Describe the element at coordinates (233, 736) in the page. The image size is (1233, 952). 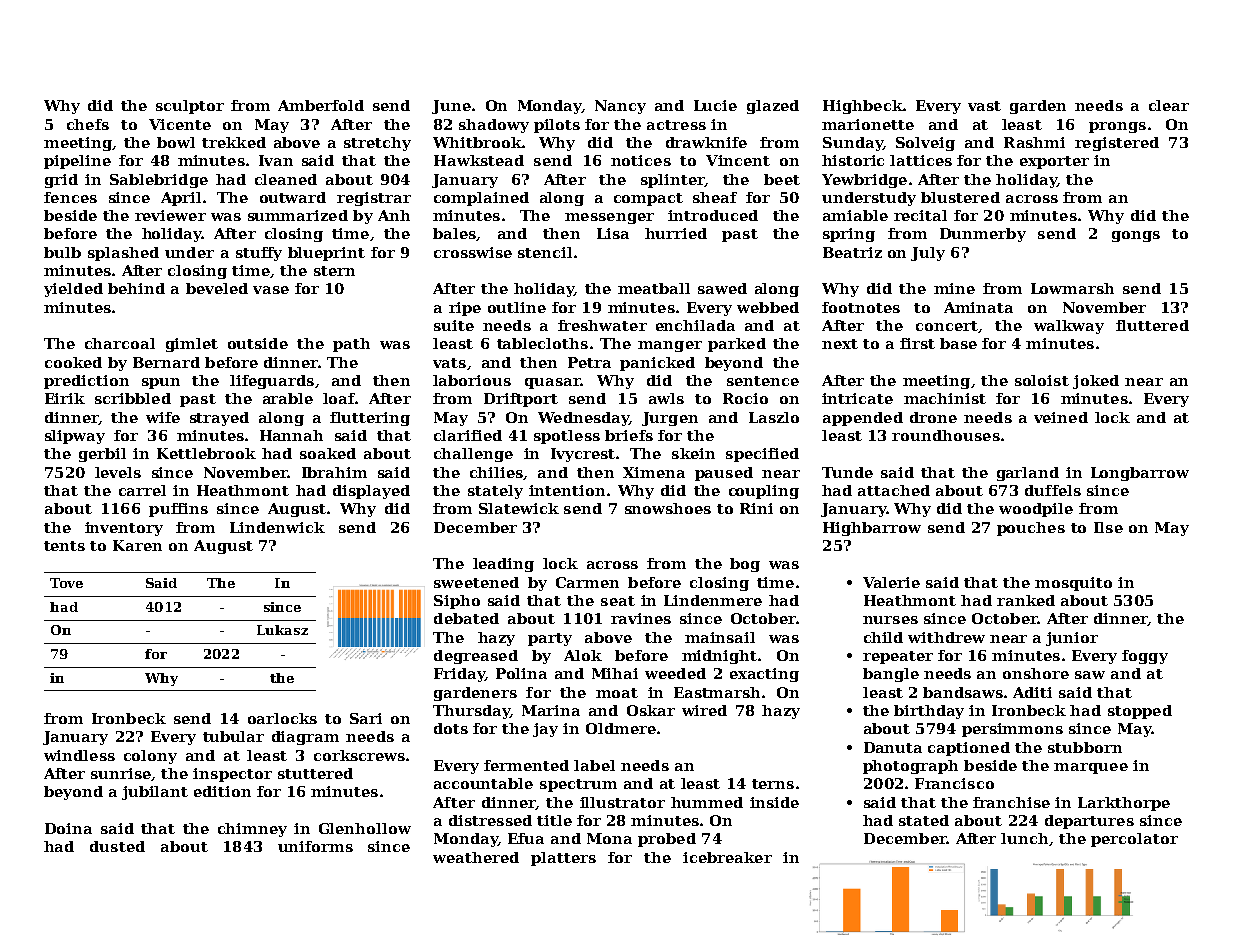
I see `tubular` at that location.
